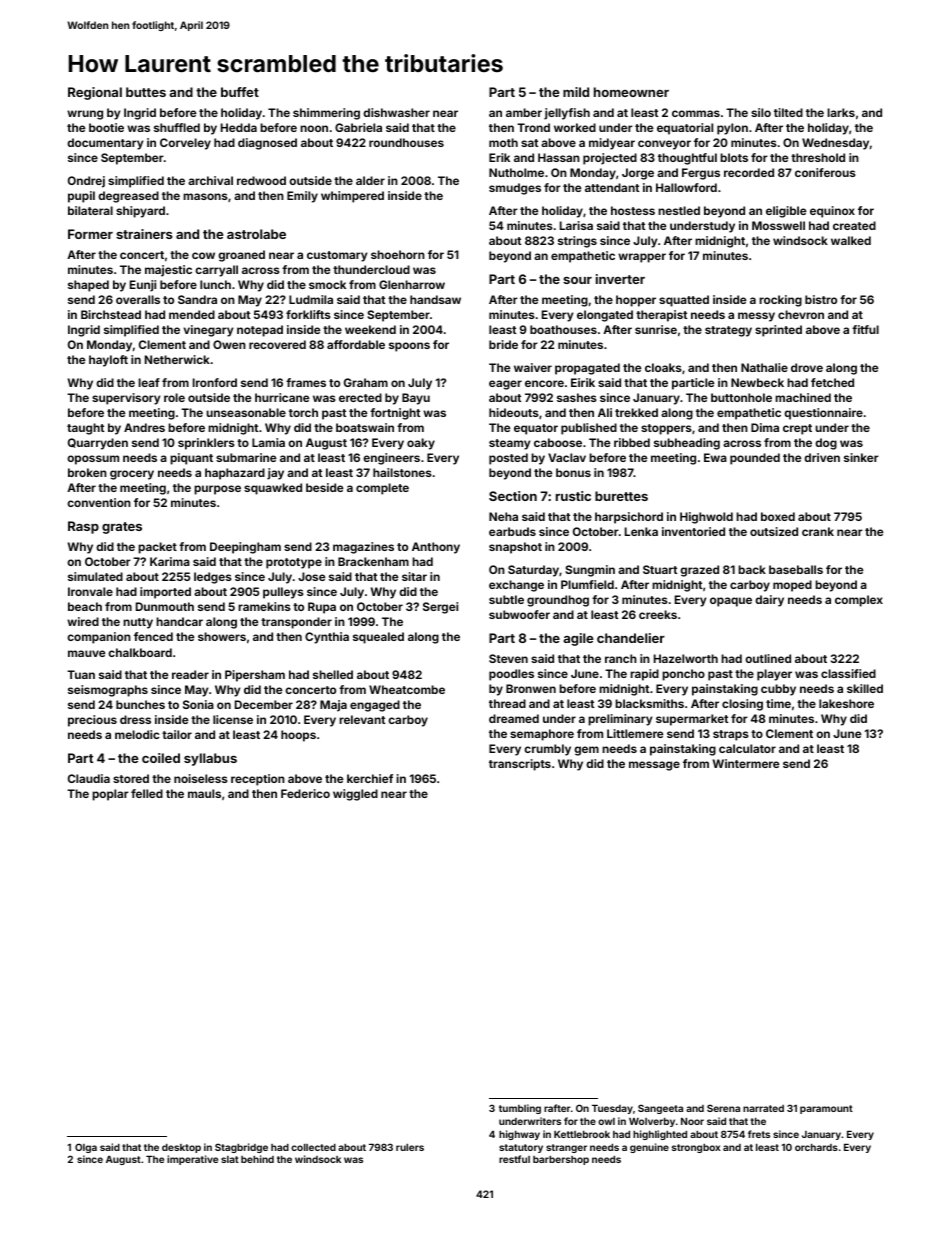  What do you see at coordinates (701, 174) in the screenshot?
I see `Fergus` at bounding box center [701, 174].
